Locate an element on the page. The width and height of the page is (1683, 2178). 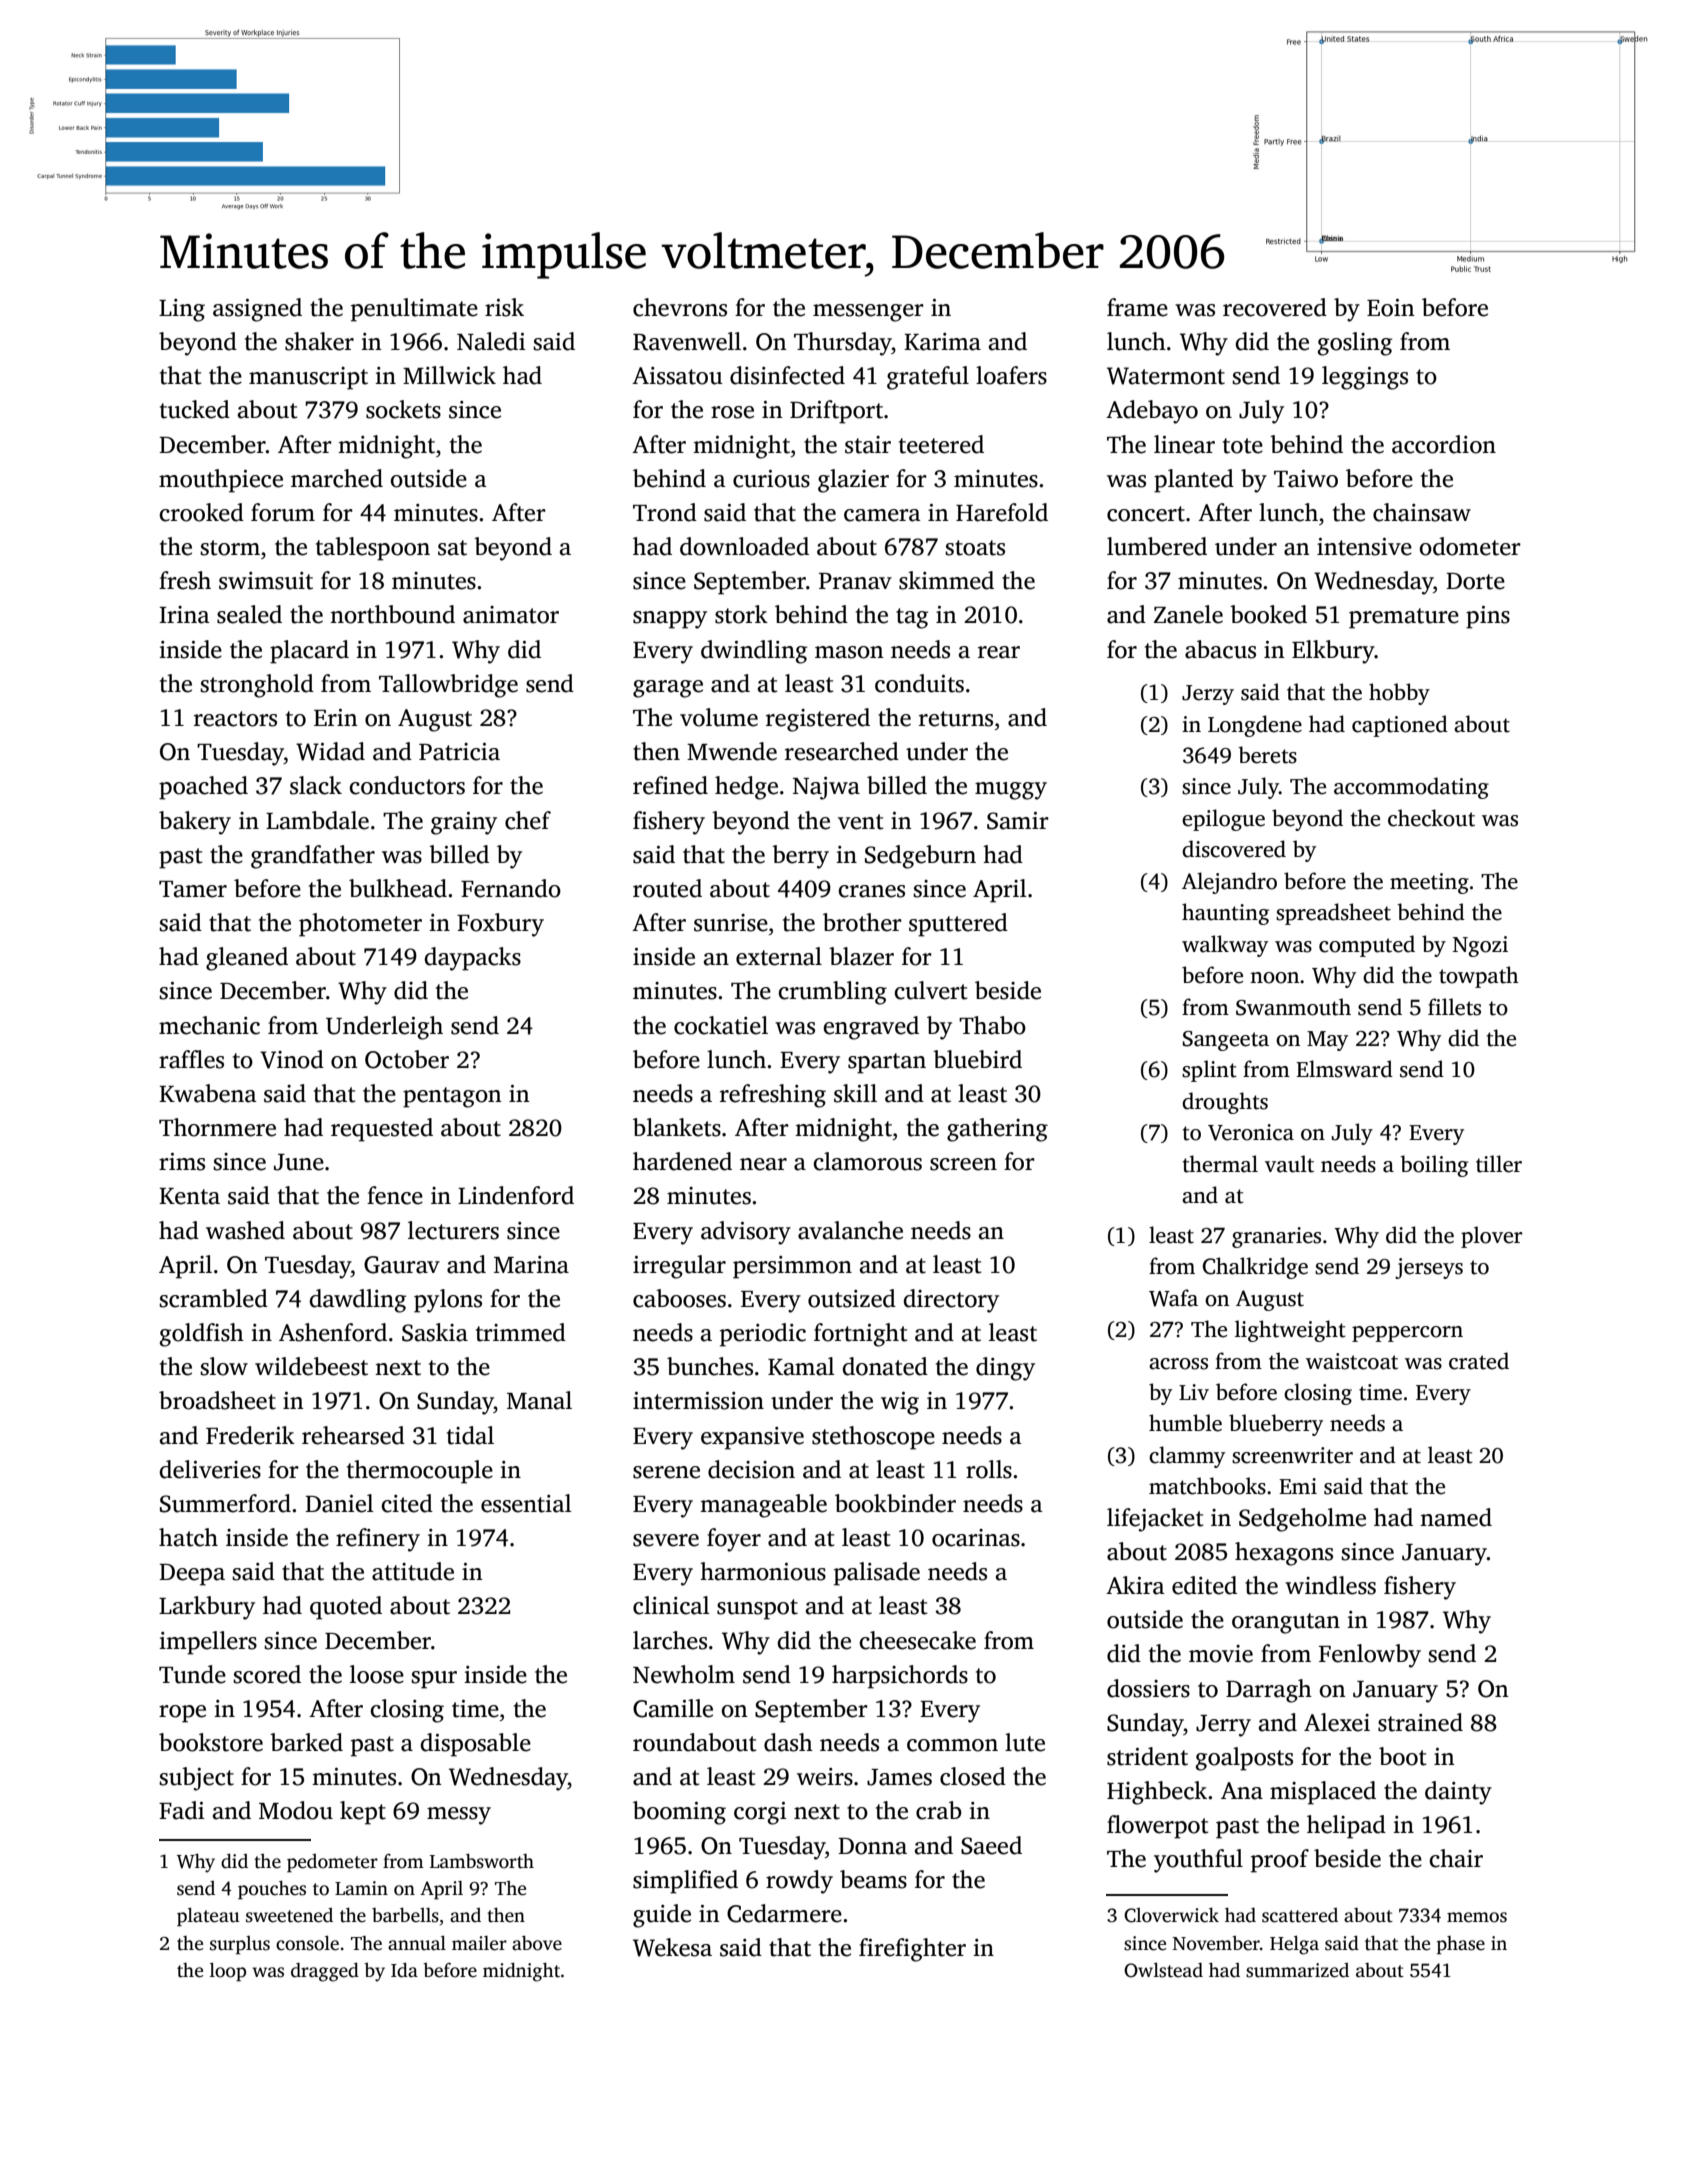
firefighter is located at coordinates (912, 1950).
